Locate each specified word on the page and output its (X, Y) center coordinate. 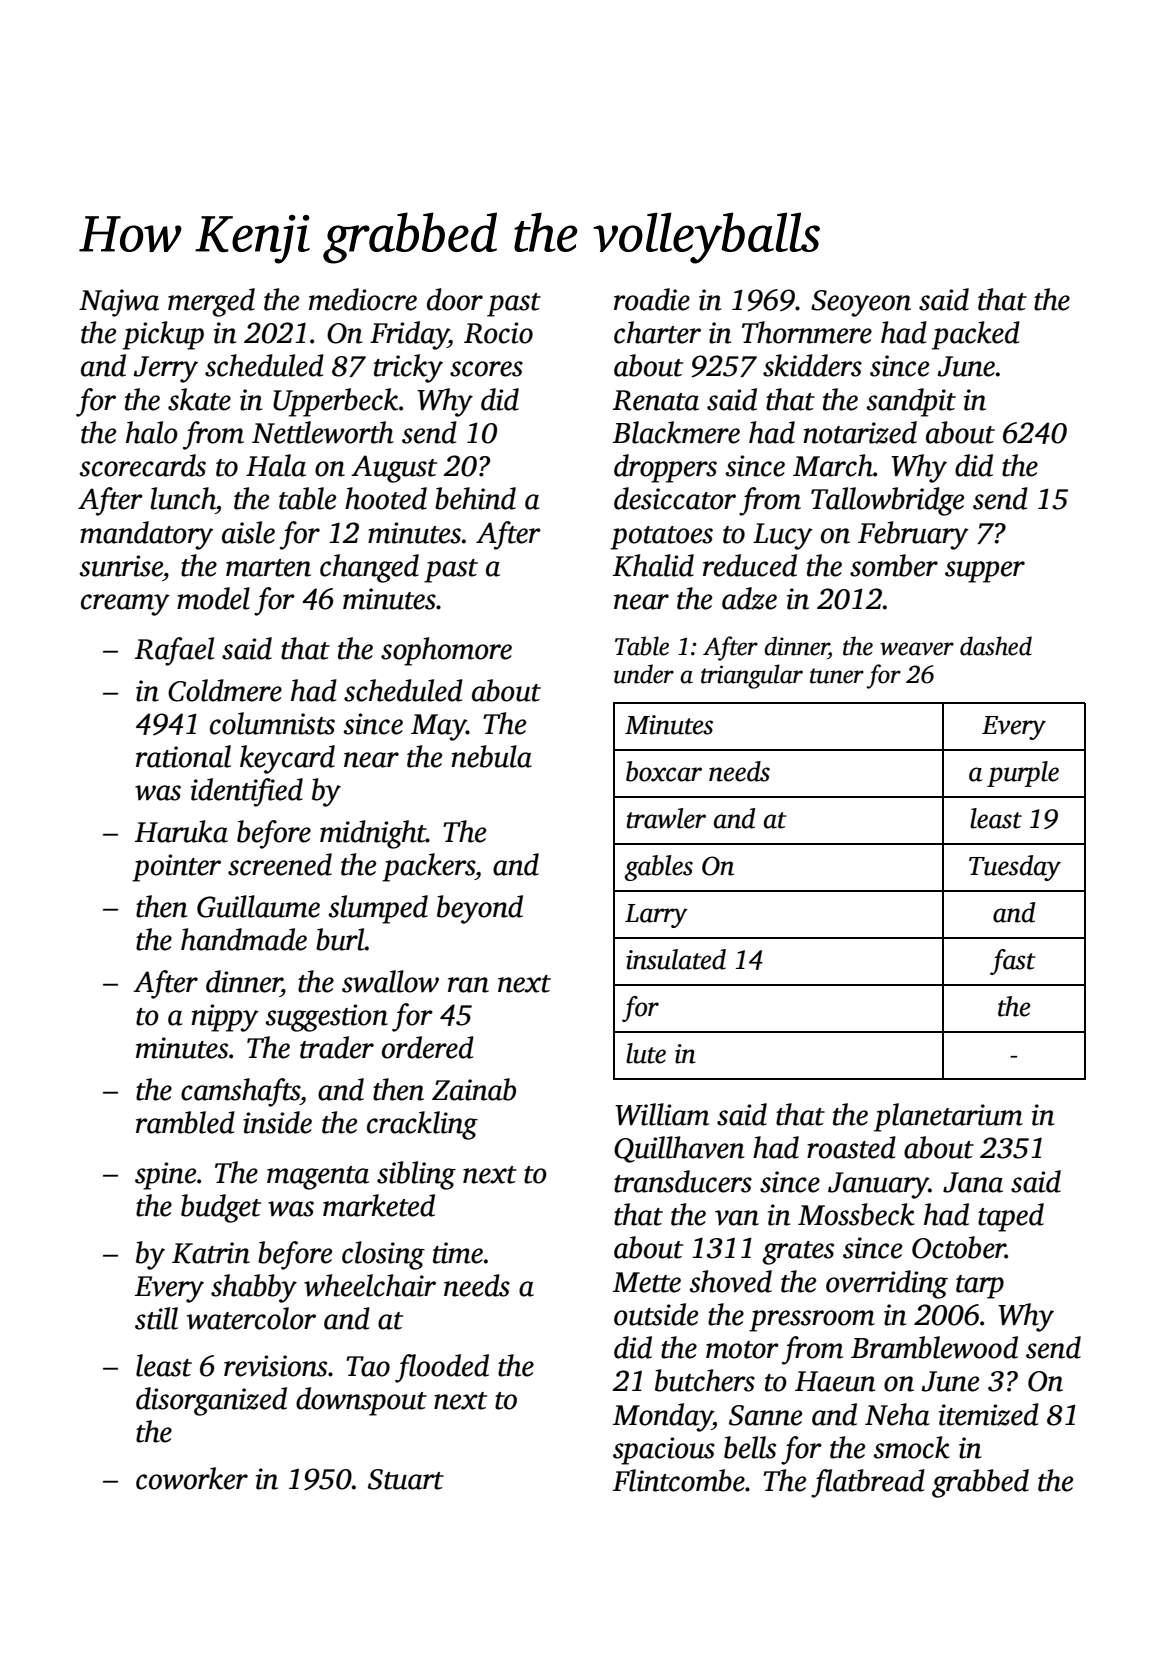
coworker (192, 1478)
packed (976, 335)
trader (337, 1047)
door (455, 299)
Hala (276, 465)
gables (659, 868)
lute (646, 1053)
